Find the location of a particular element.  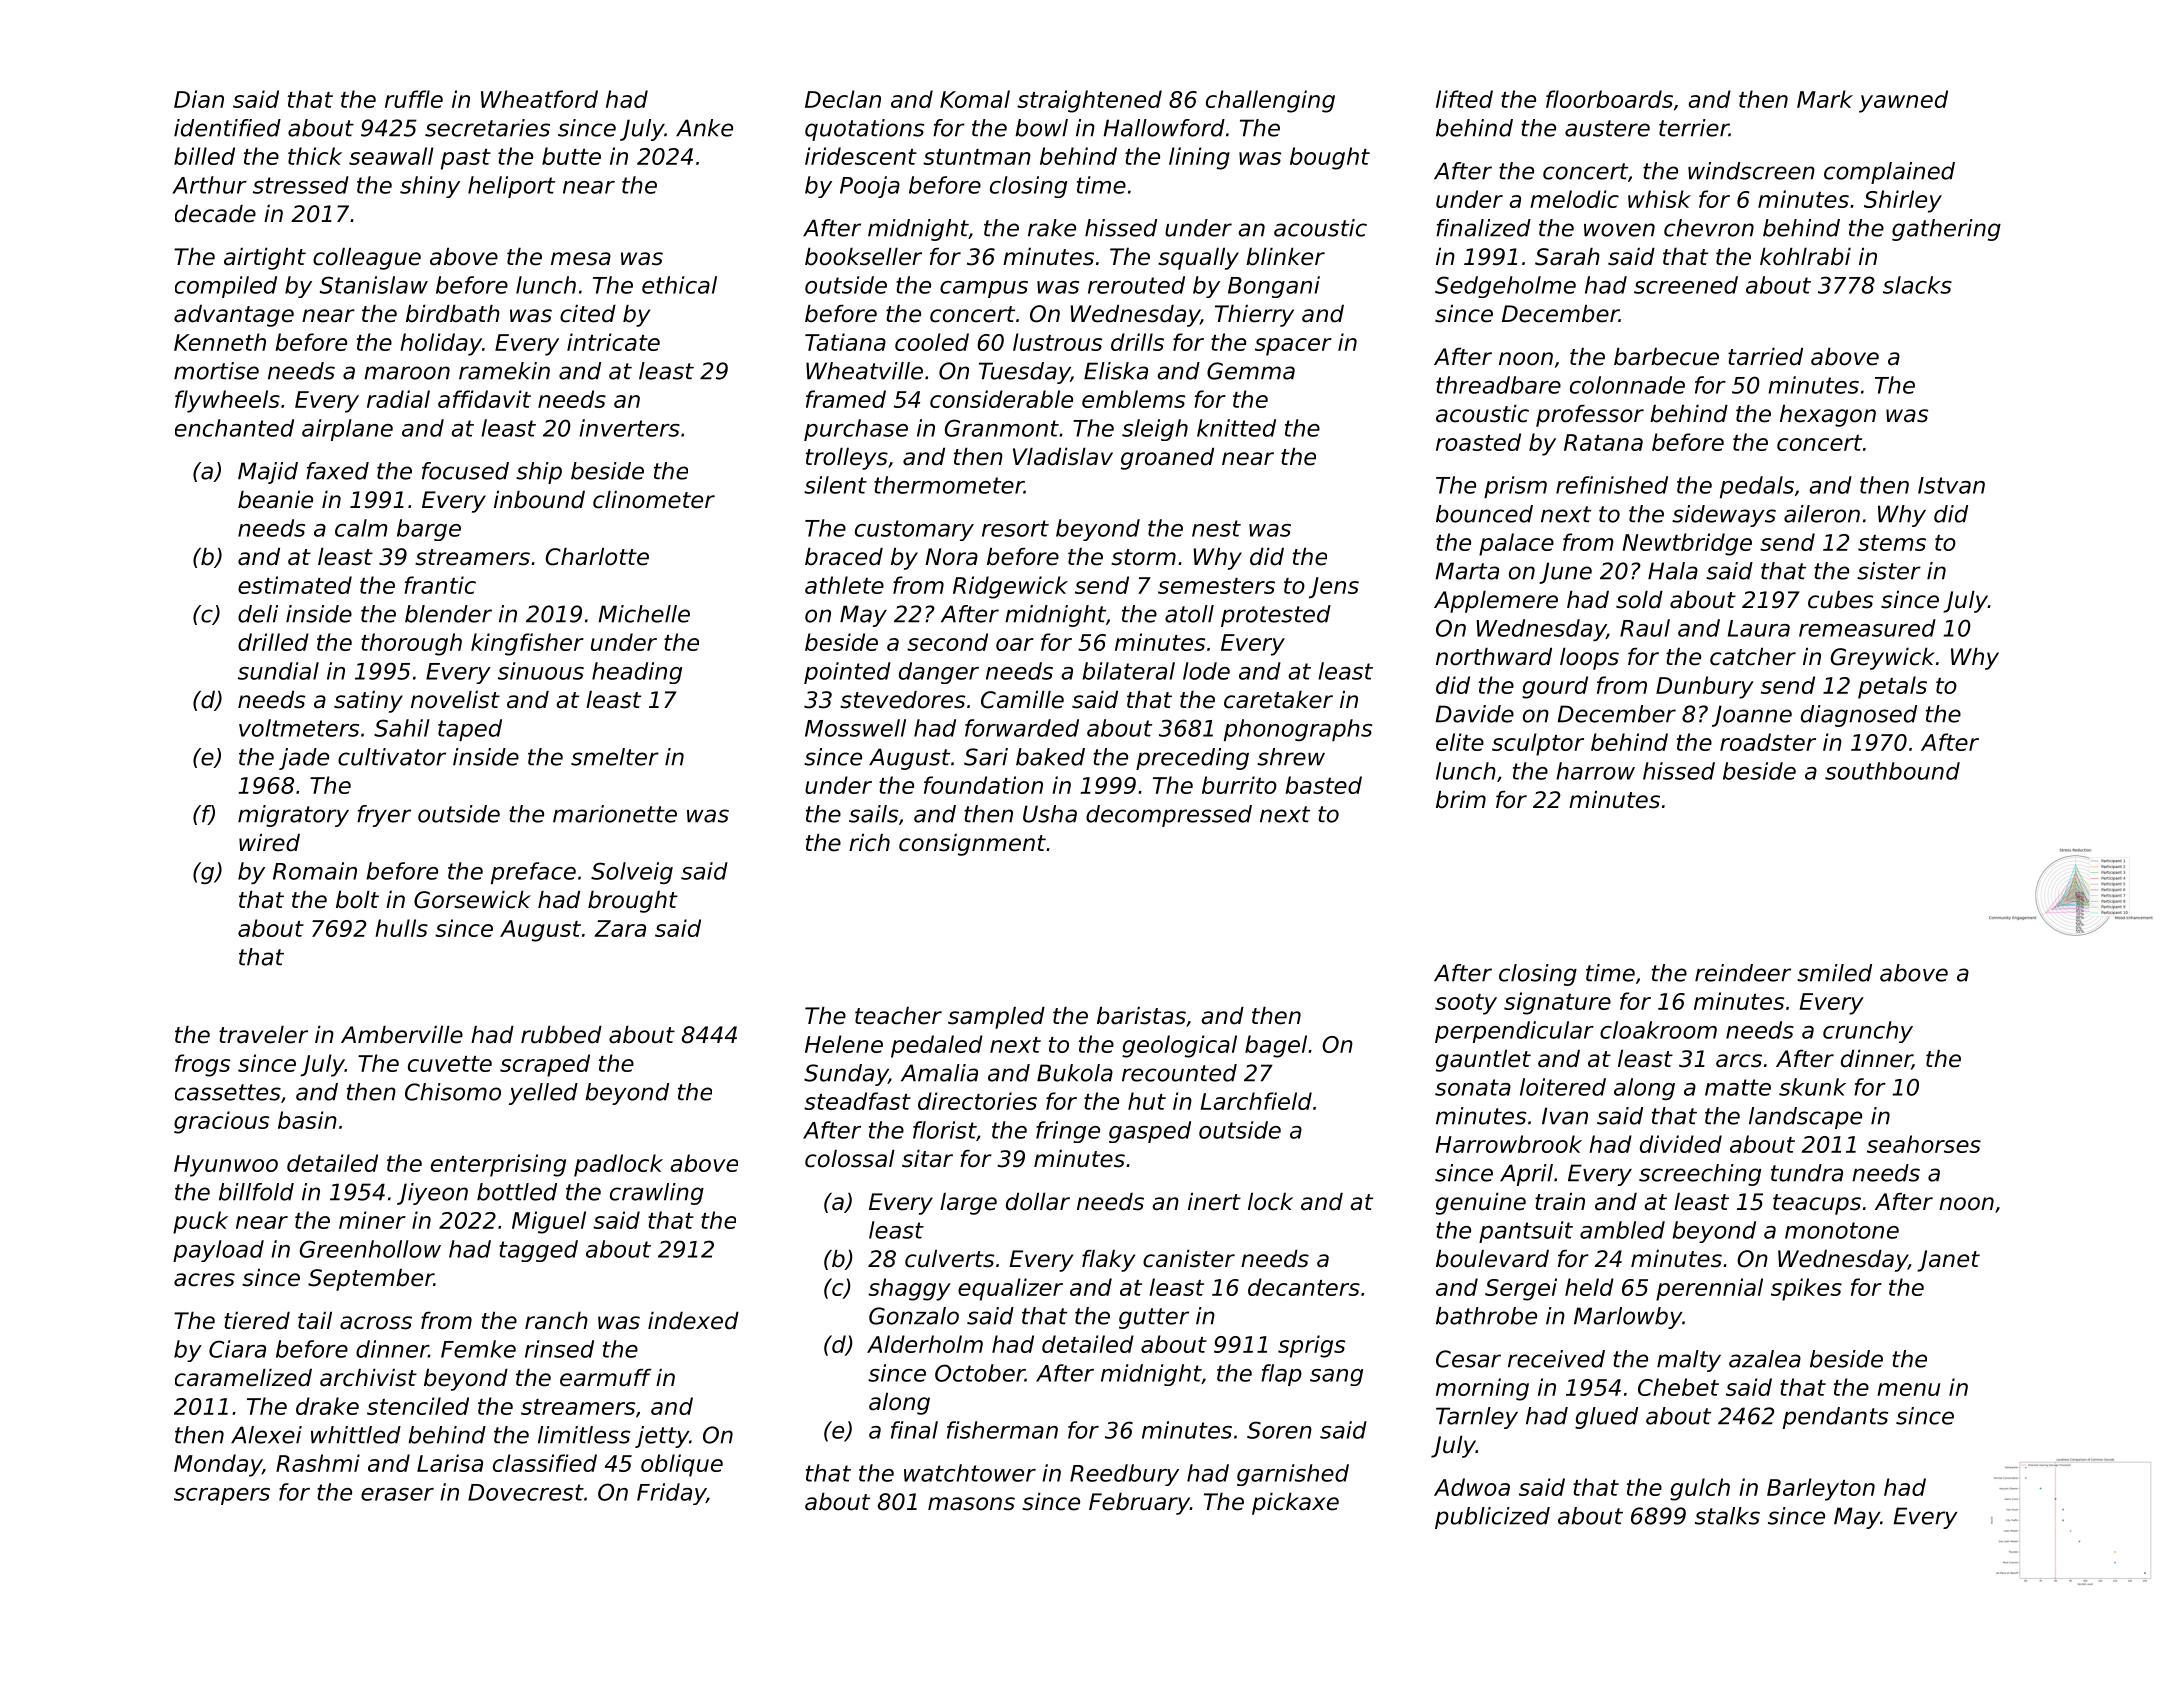

semesters is located at coordinates (1216, 586).
